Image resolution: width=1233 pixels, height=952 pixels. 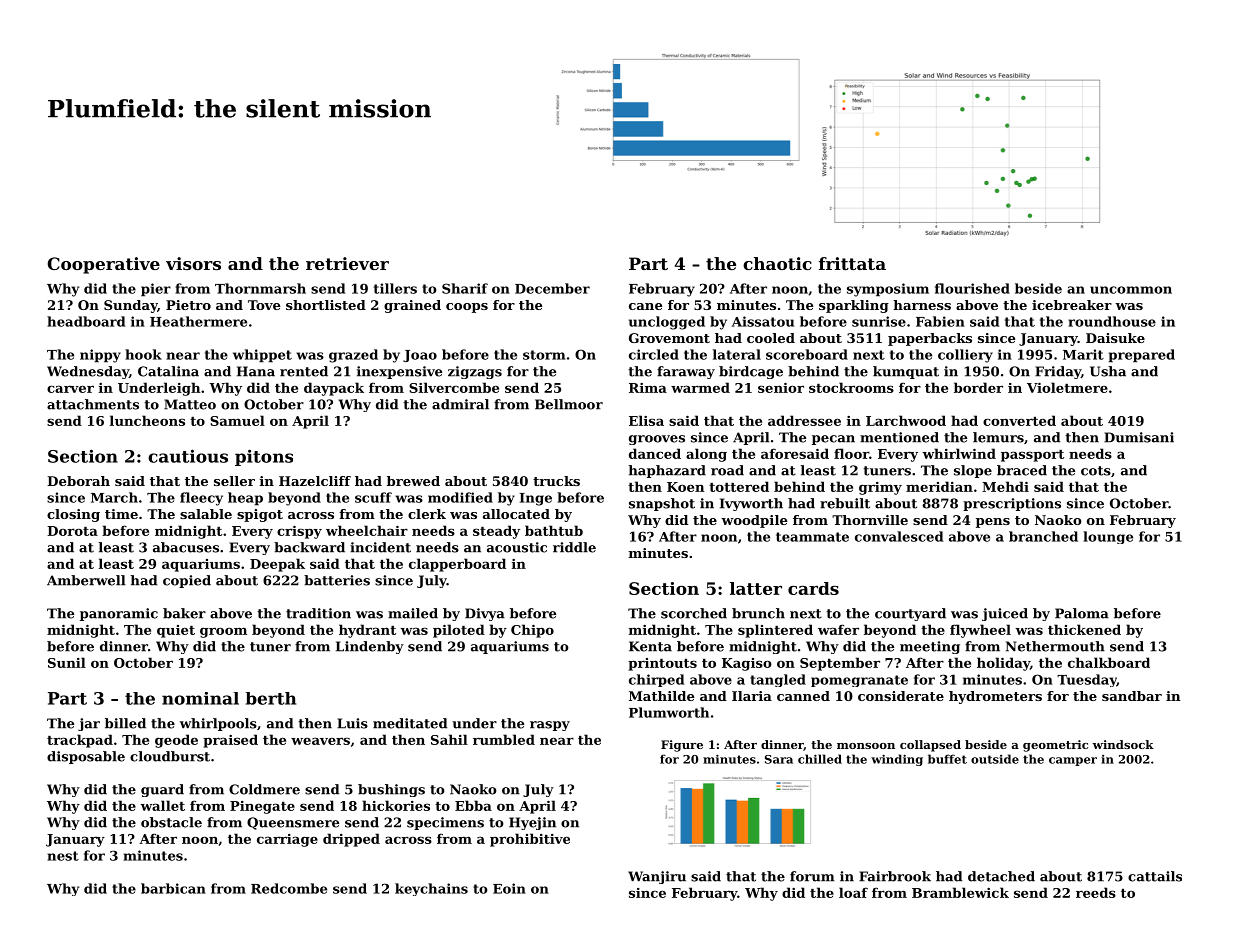 I want to click on slope, so click(x=973, y=471).
